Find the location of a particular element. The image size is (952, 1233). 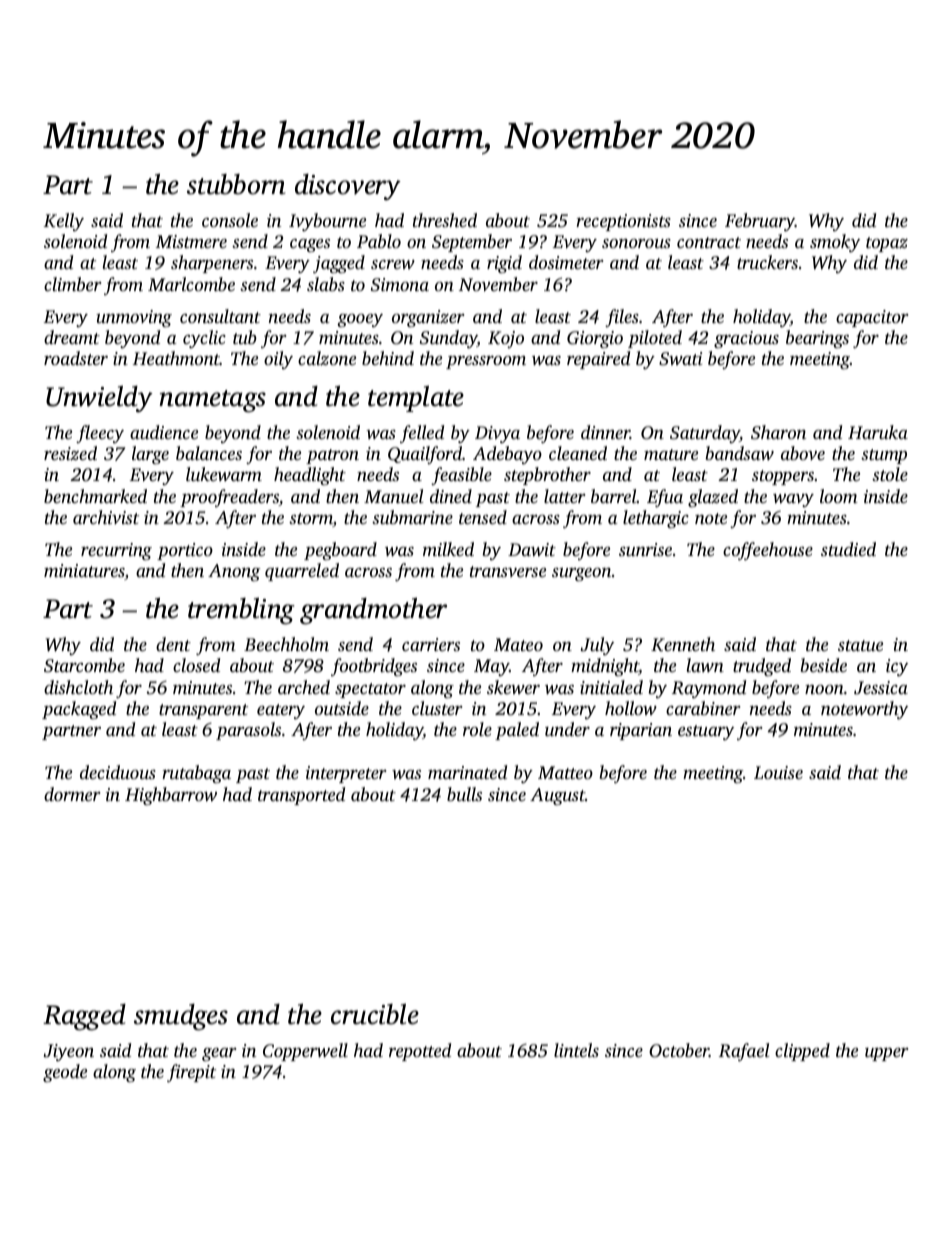

Kojo is located at coordinates (506, 339).
